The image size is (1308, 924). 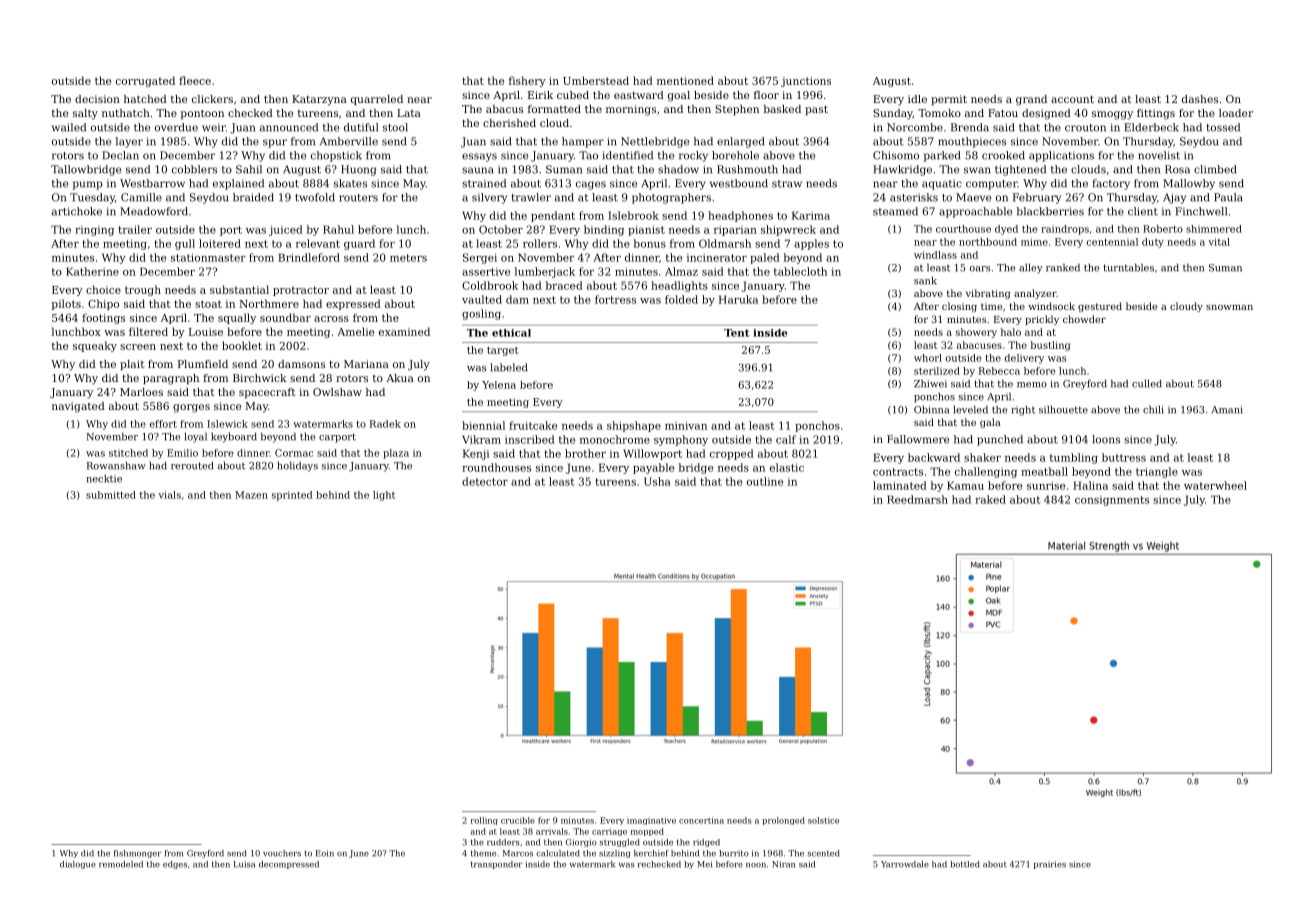 I want to click on junctions, so click(x=806, y=82).
